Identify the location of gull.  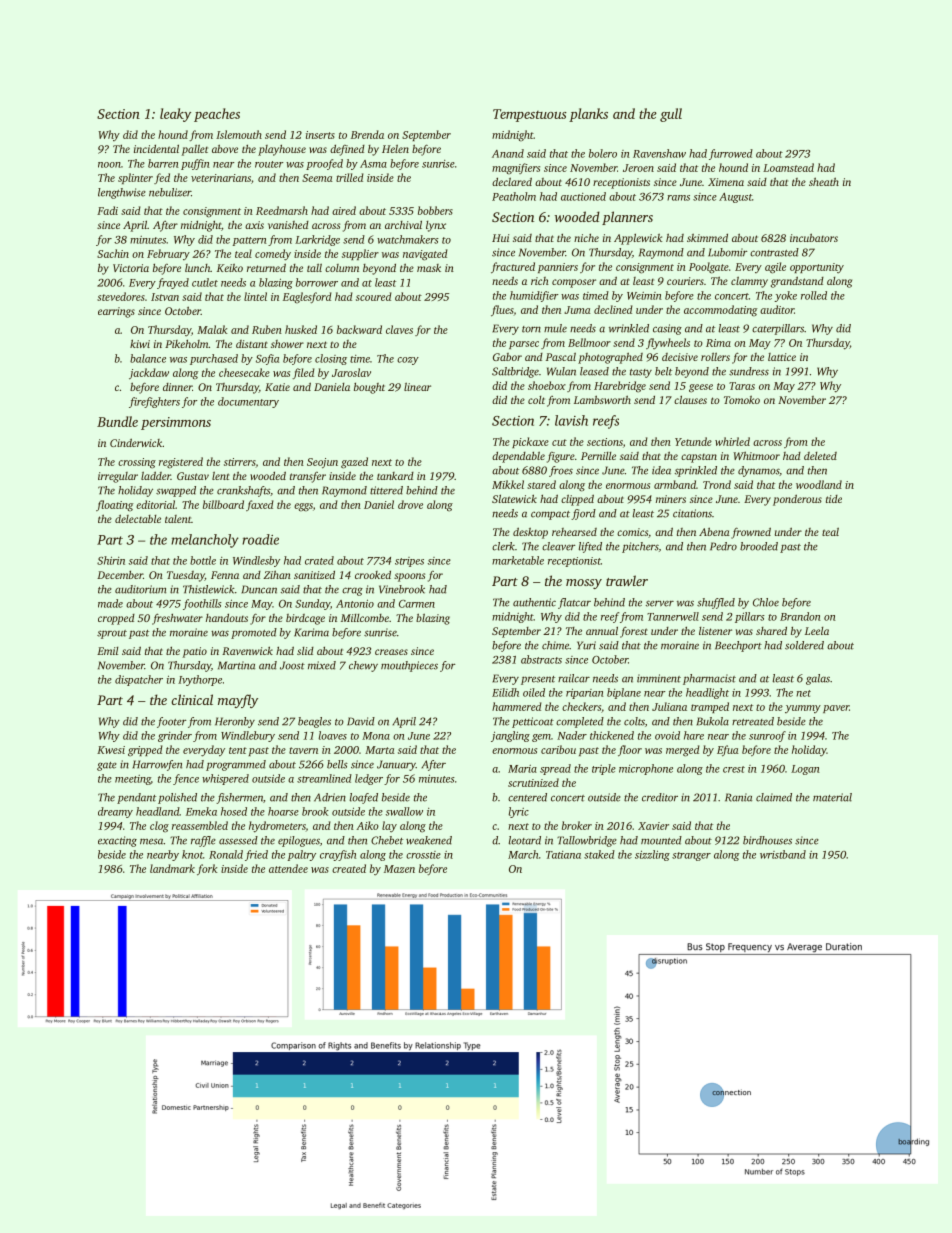
(671, 115).
